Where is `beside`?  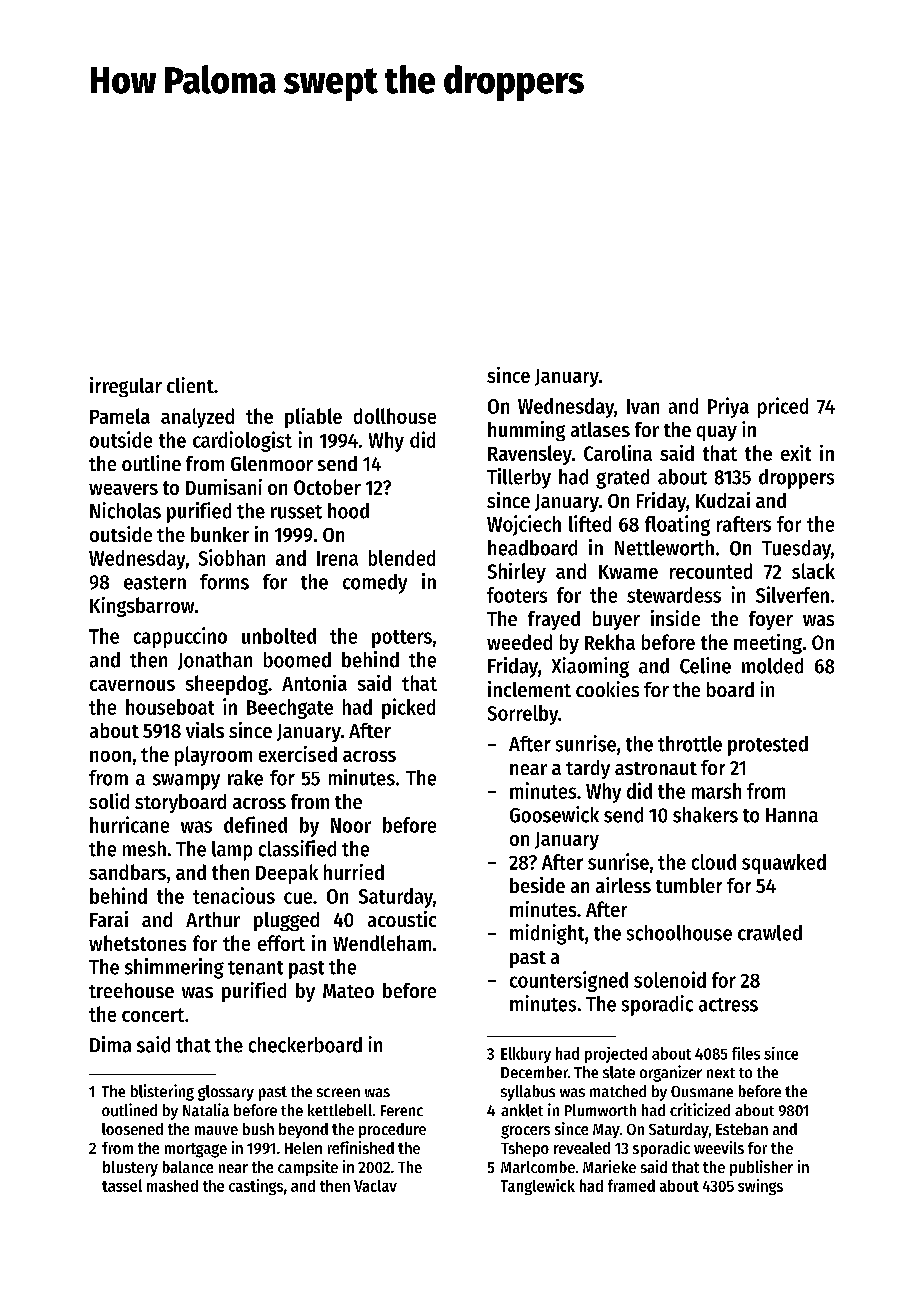 beside is located at coordinates (537, 885).
